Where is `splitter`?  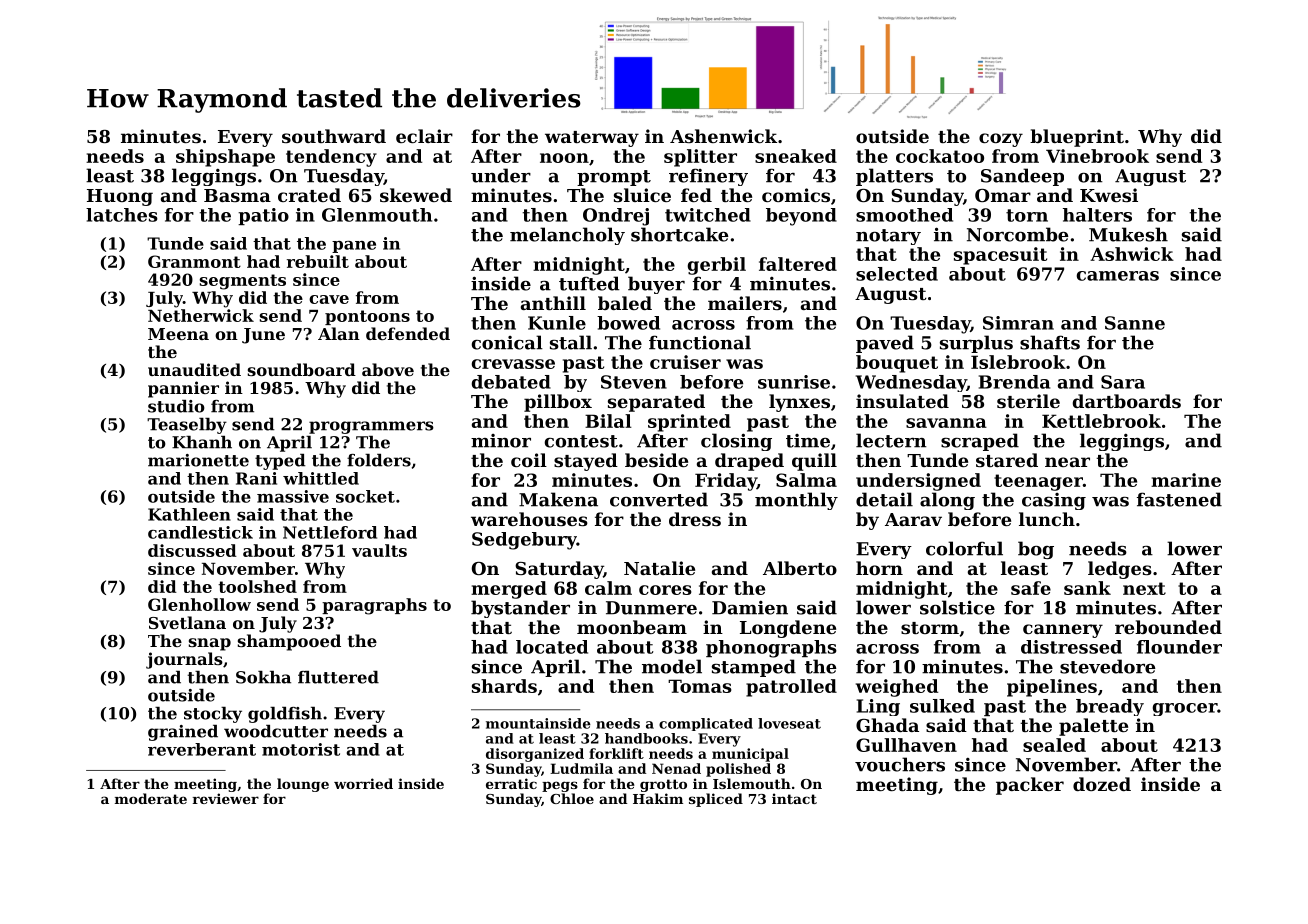 splitter is located at coordinates (700, 158).
